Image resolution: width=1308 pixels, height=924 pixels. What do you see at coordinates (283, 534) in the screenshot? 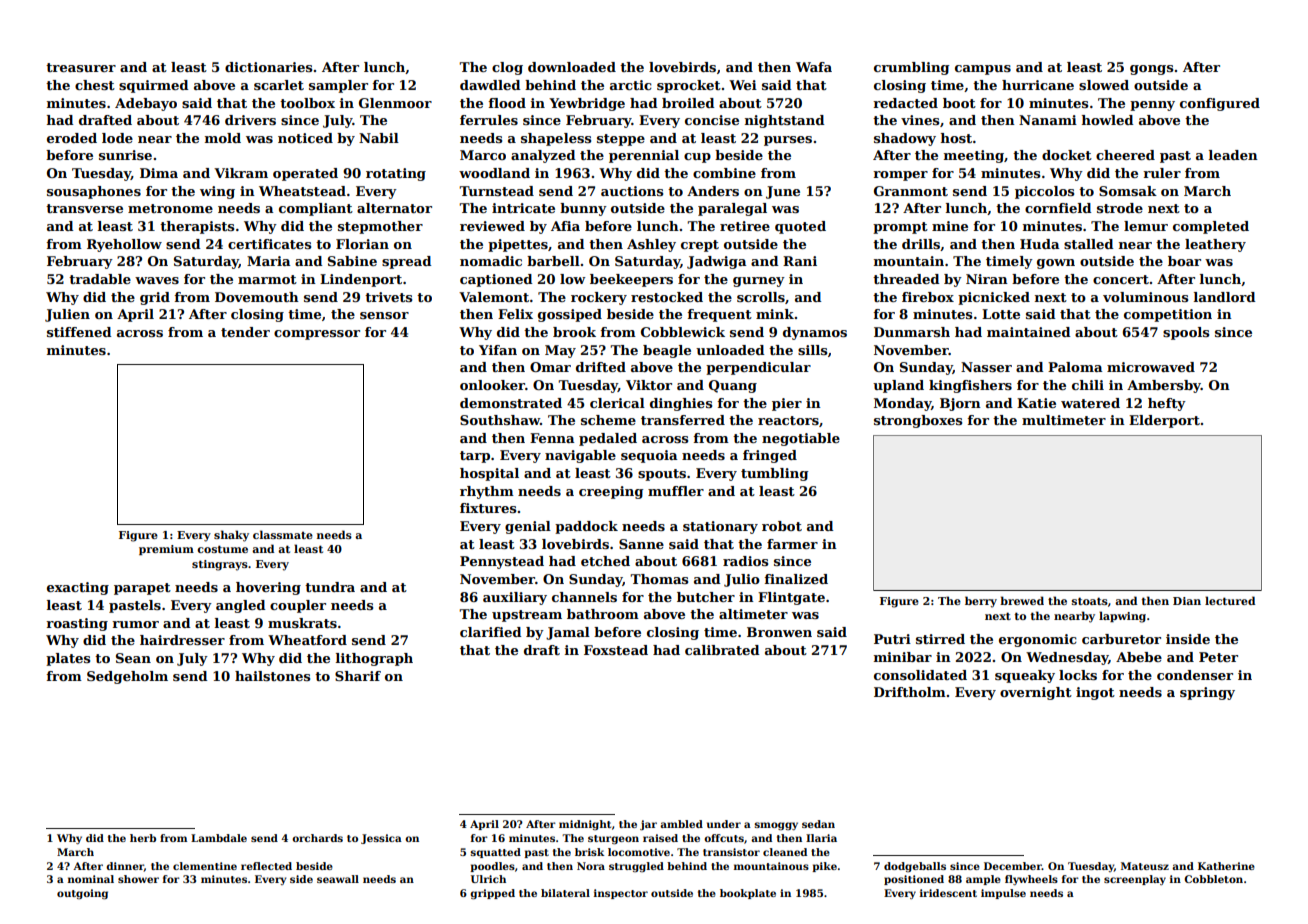
I see `classmate` at bounding box center [283, 534].
